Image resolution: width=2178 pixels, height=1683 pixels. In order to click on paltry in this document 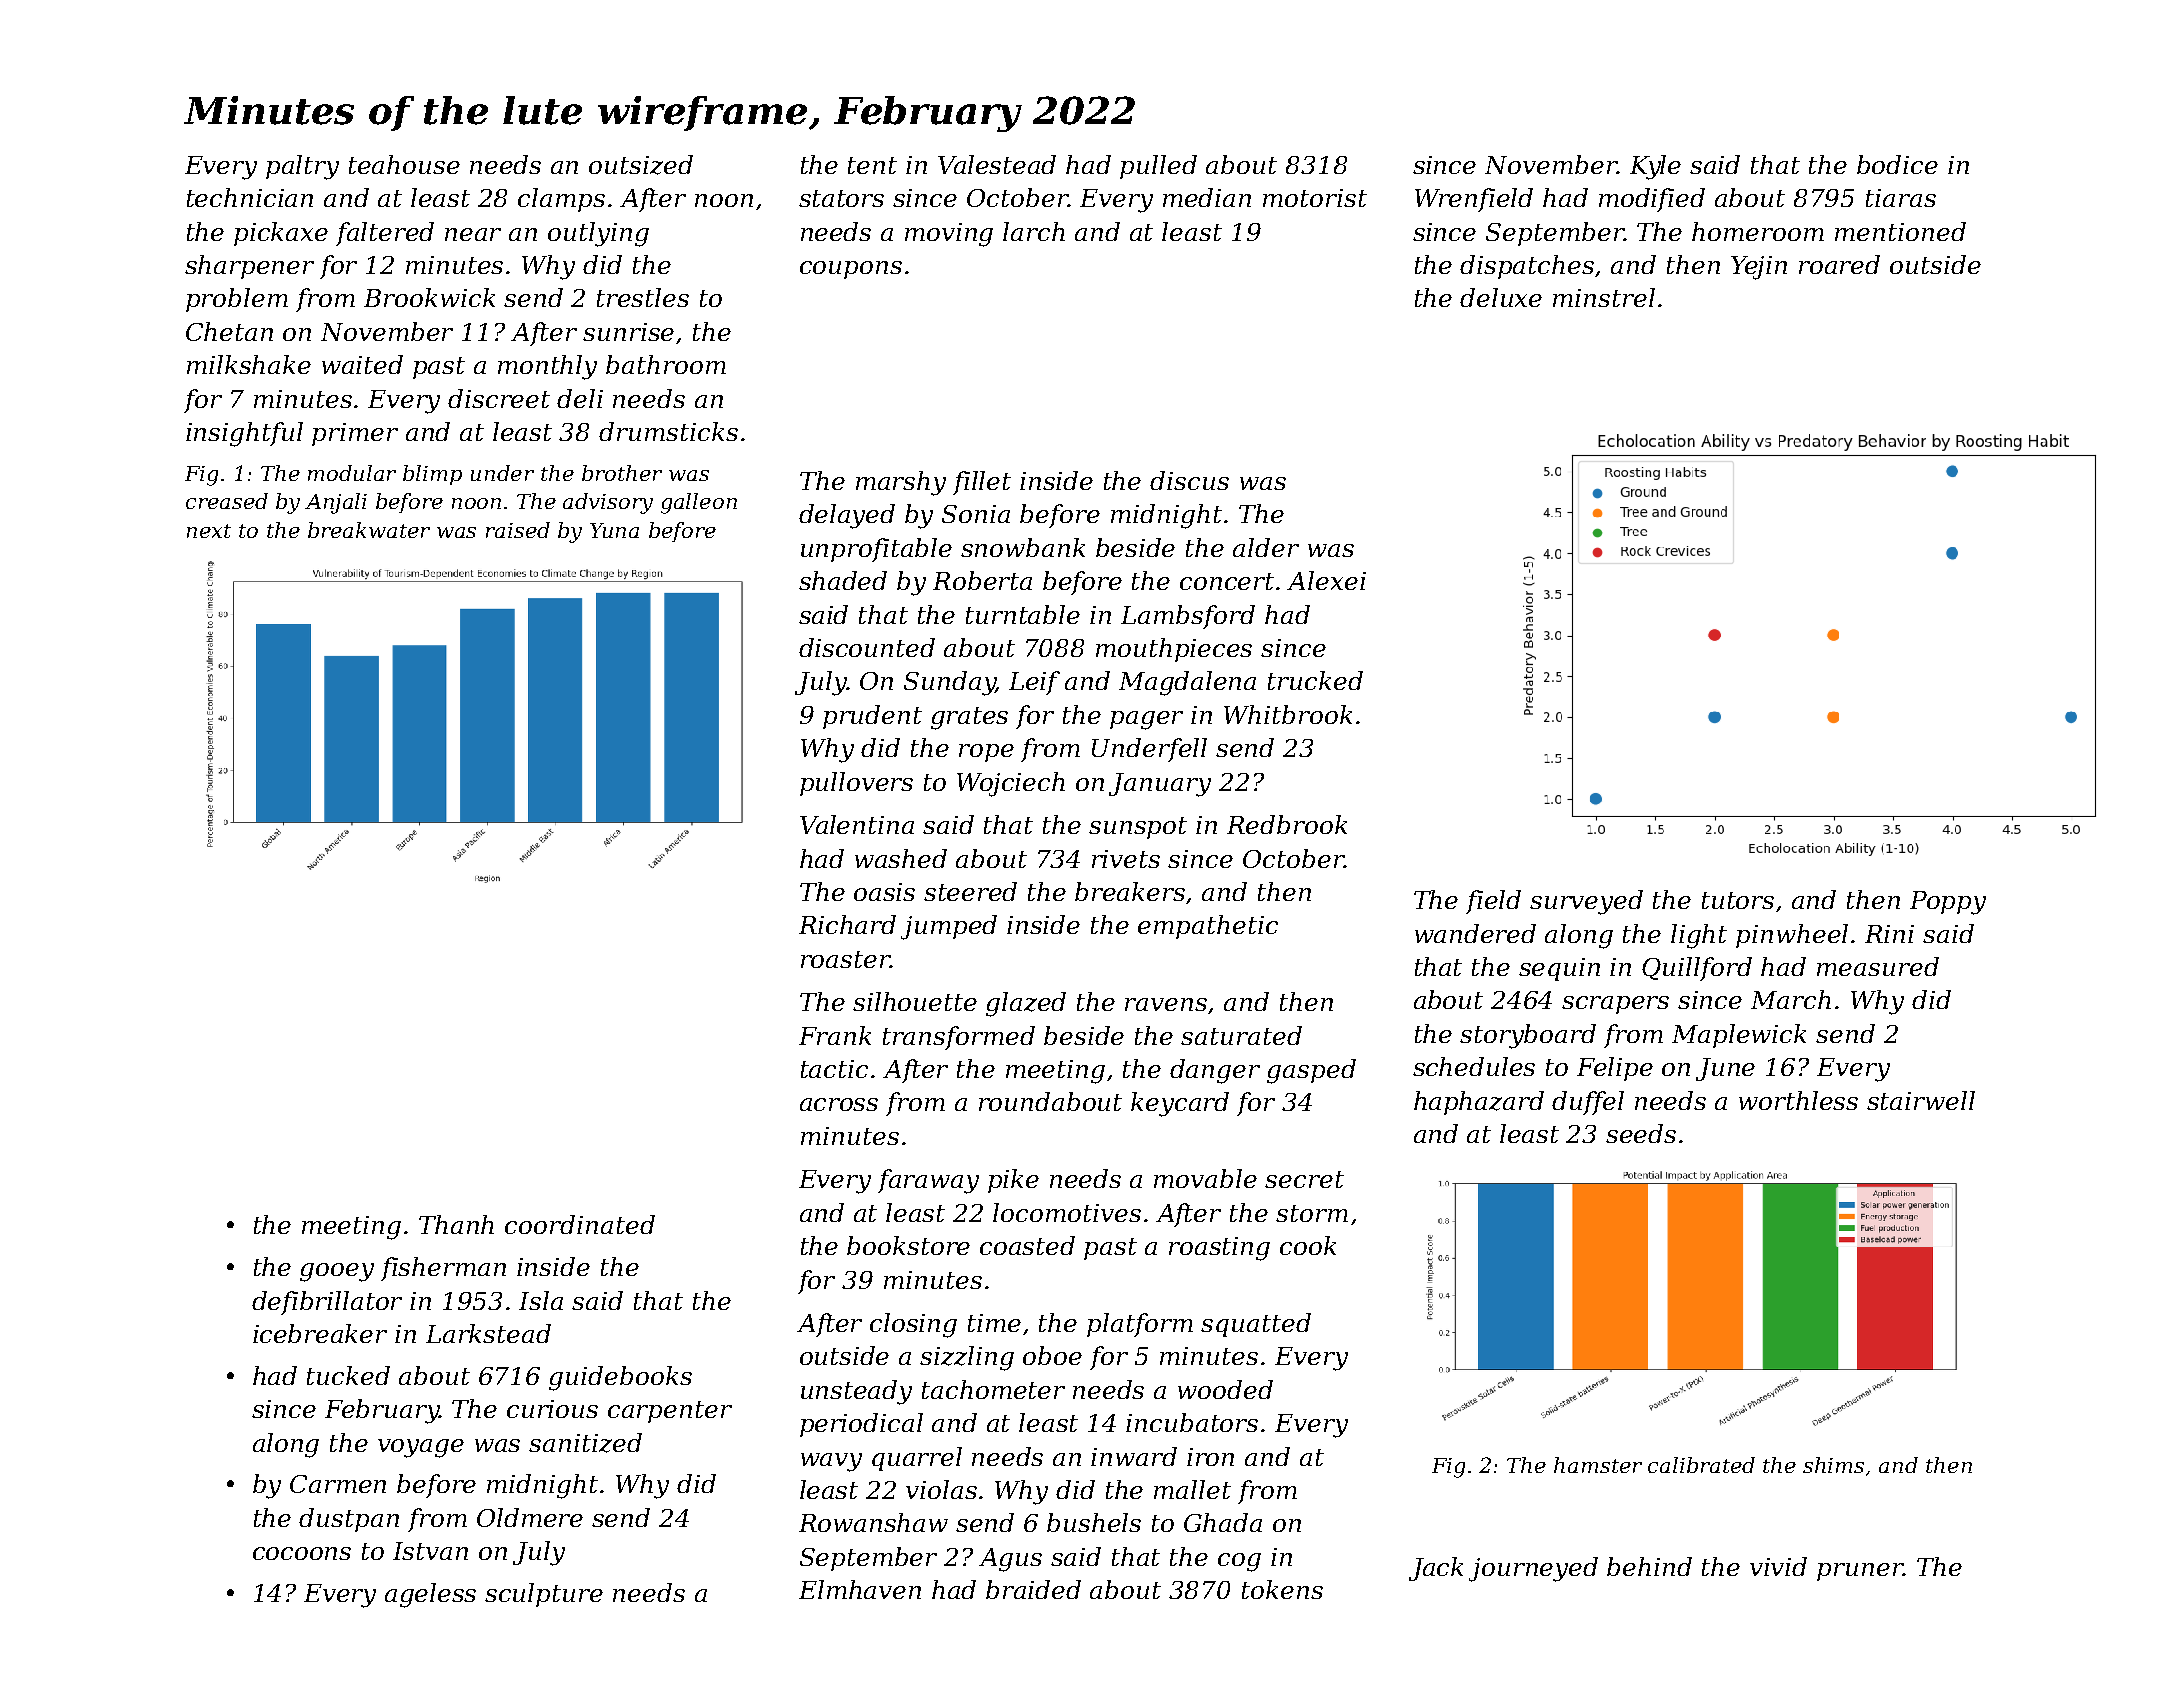, I will do `click(302, 167)`.
